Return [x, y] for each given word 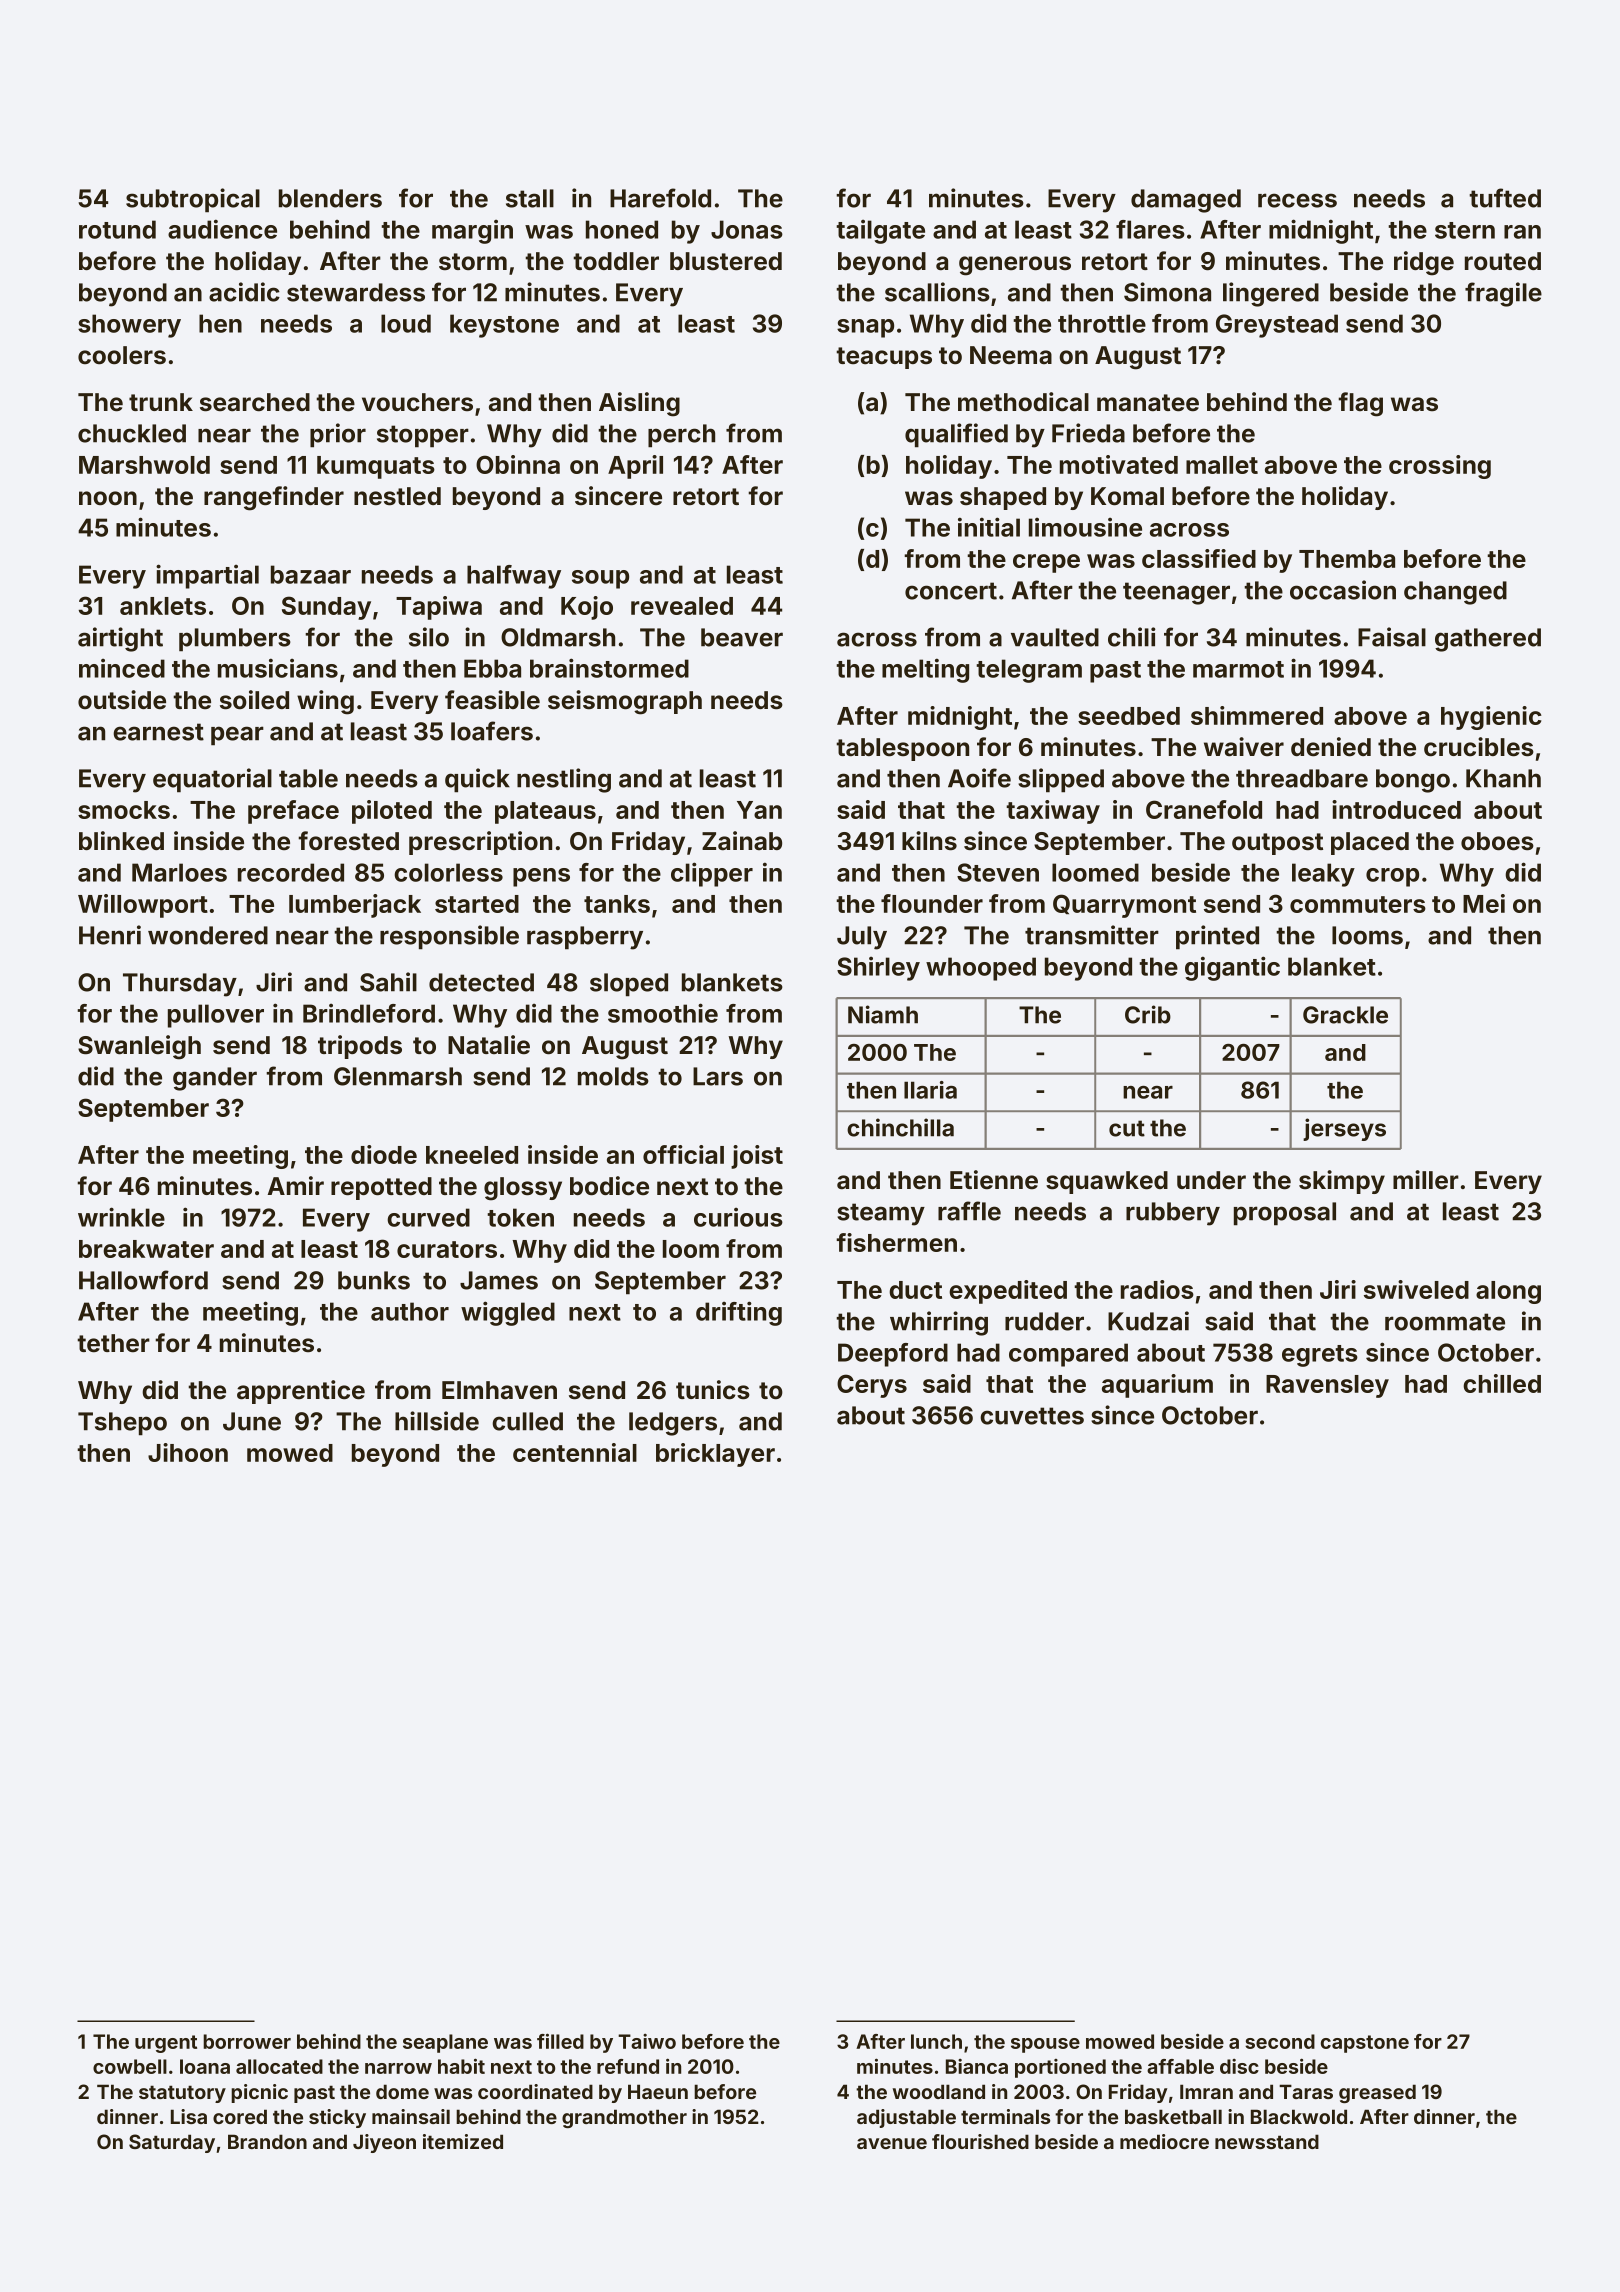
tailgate [880, 232]
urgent [166, 2044]
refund [628, 2066]
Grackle [1345, 1015]
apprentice [301, 1392]
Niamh [883, 1014]
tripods [360, 1047]
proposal [1285, 1213]
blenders [330, 198]
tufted [1505, 198]
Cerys [872, 1386]
